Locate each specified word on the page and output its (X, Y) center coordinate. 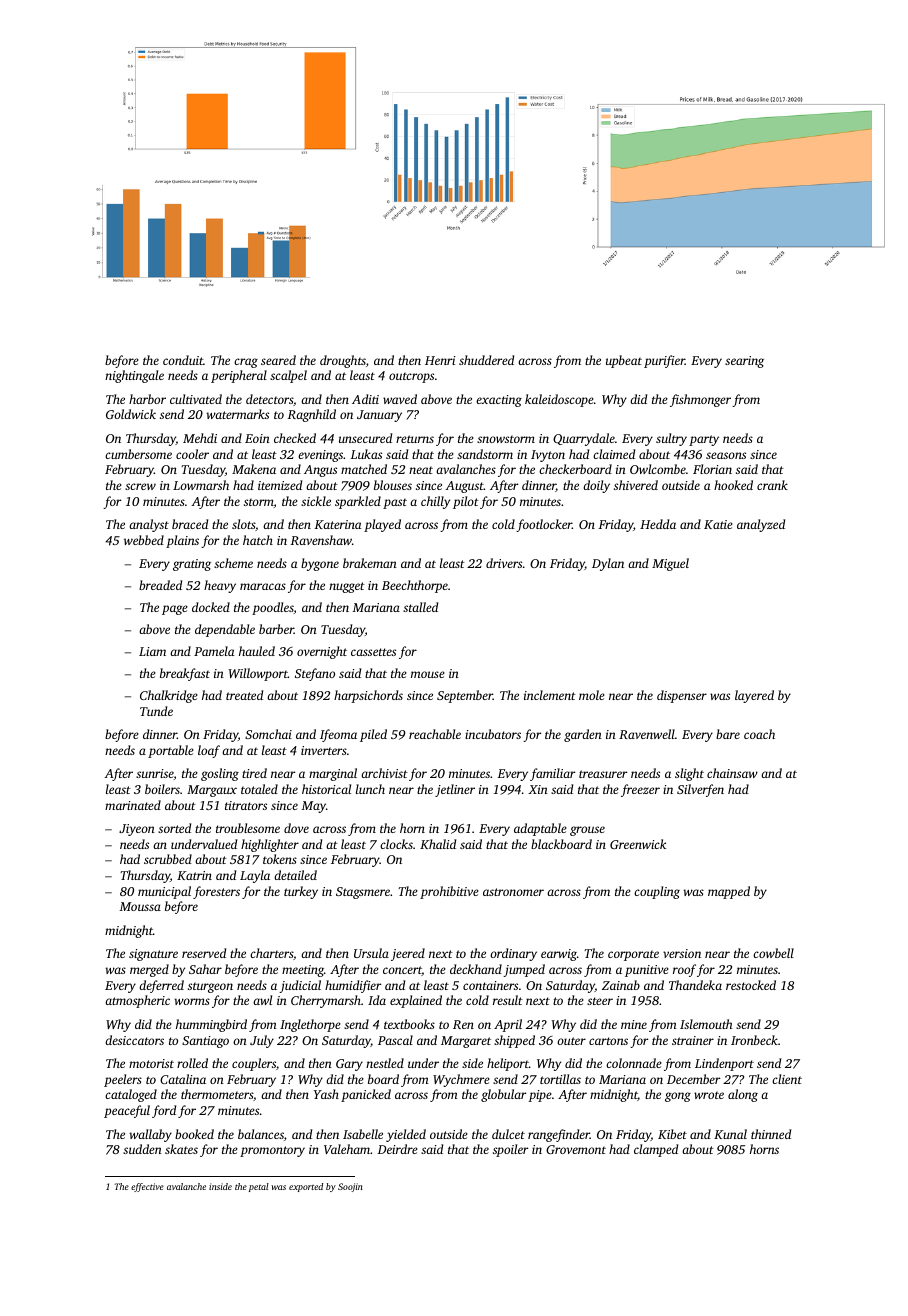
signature (153, 955)
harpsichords (368, 696)
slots (243, 524)
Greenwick (638, 844)
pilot (466, 502)
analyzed (761, 525)
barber (276, 629)
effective (147, 1187)
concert (402, 971)
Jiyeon (137, 830)
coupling (657, 892)
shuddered (486, 360)
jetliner (455, 790)
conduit (183, 360)
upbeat (624, 361)
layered (754, 696)
